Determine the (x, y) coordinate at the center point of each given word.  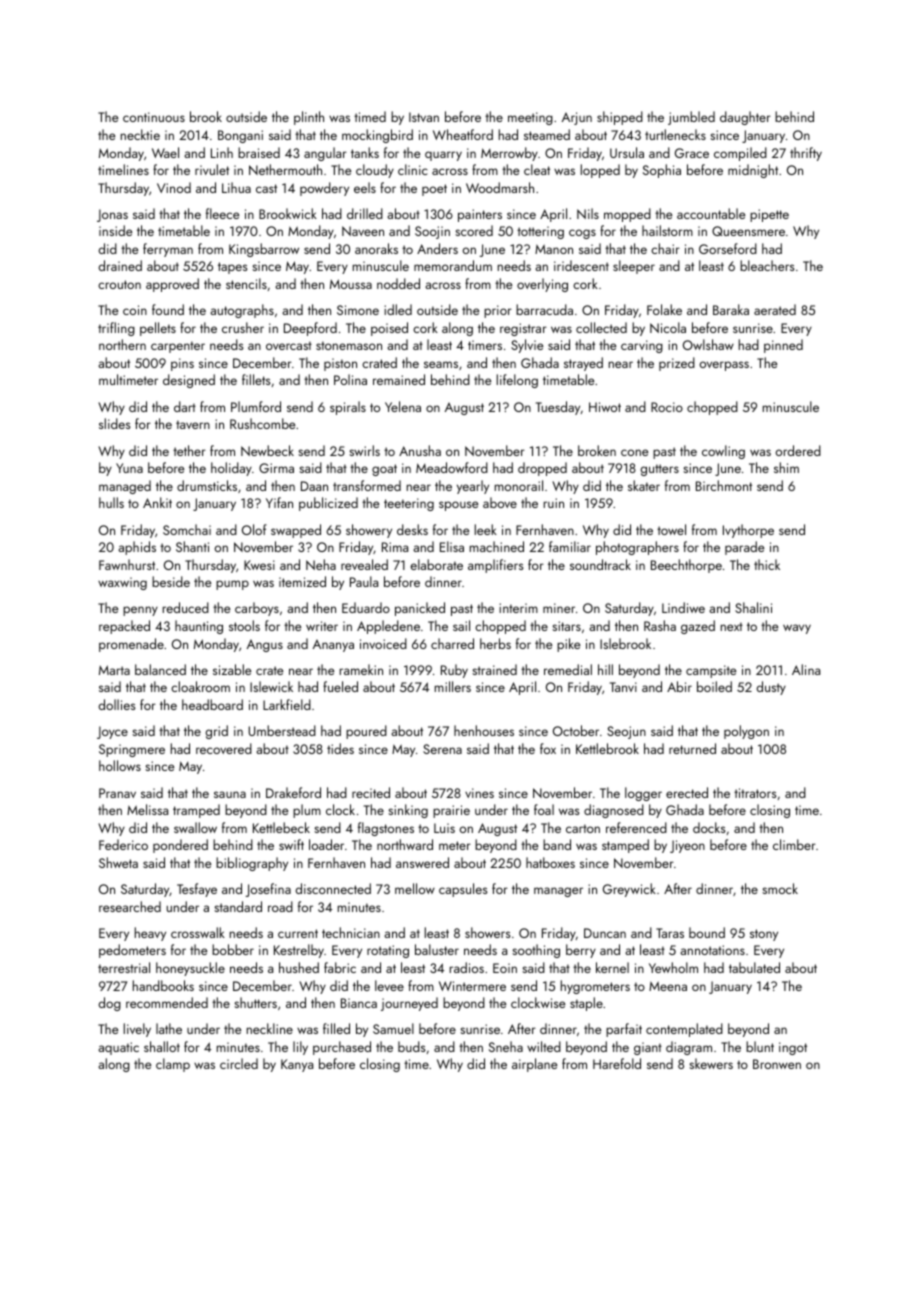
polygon (746, 732)
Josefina (268, 890)
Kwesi (259, 565)
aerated (775, 309)
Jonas (112, 215)
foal (544, 809)
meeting (530, 118)
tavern (193, 424)
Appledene (388, 627)
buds (412, 1046)
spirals (348, 408)
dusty (771, 688)
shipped (620, 118)
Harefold (617, 1063)
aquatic (118, 1048)
